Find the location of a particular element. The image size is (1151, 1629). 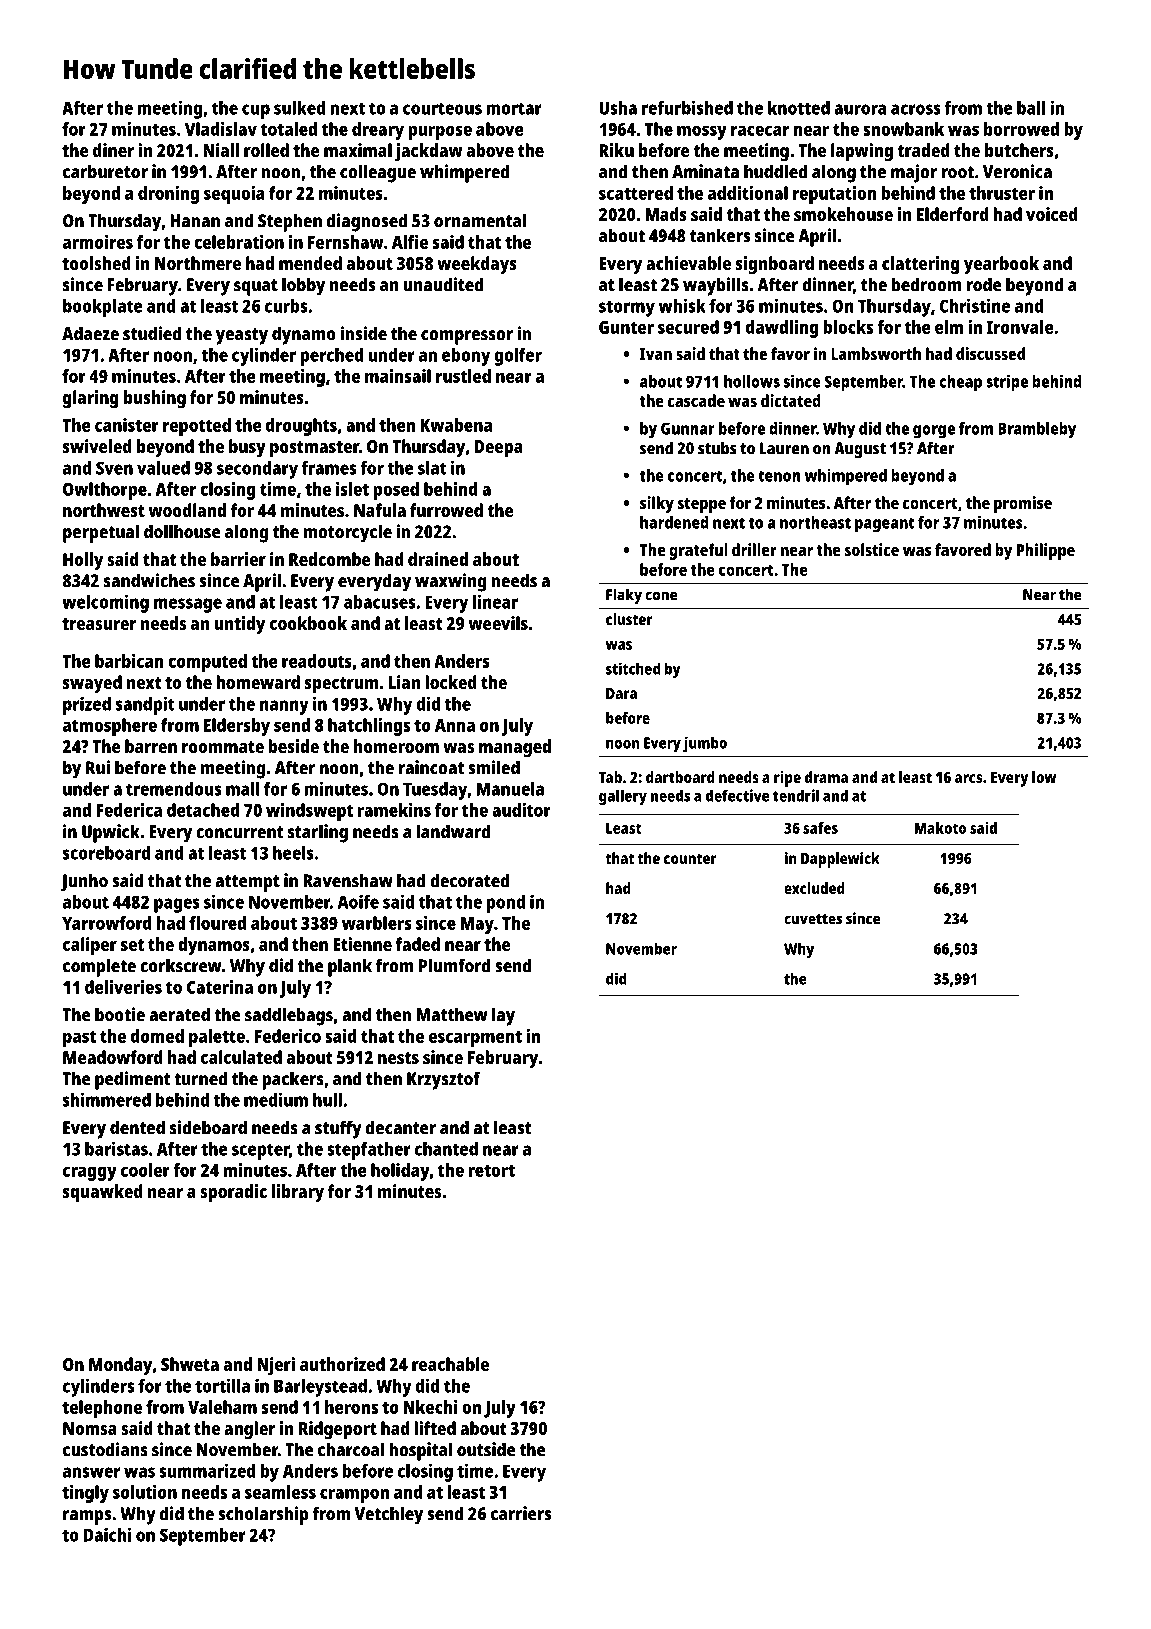

Daichi is located at coordinates (107, 1534).
